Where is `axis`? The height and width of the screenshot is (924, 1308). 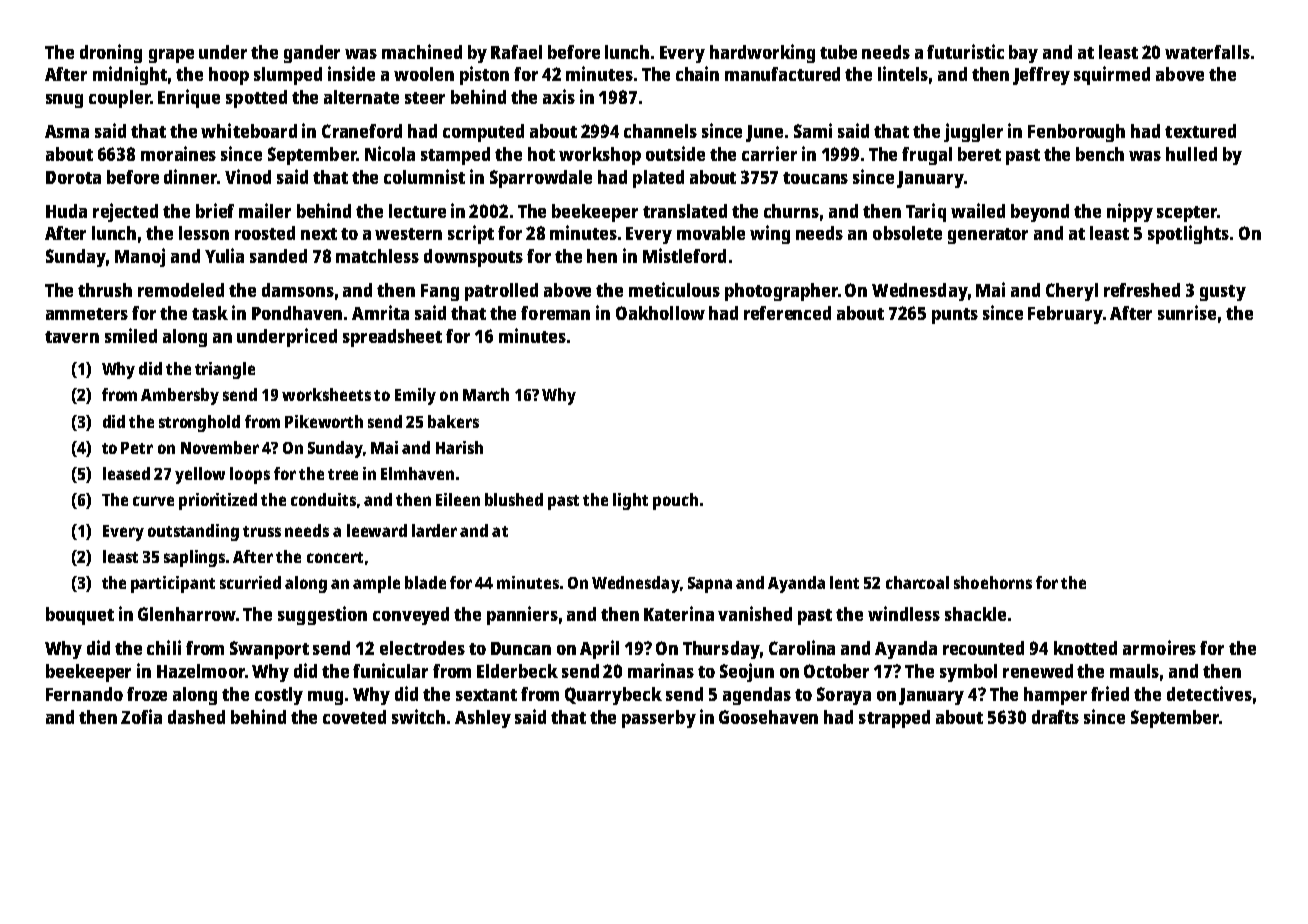 axis is located at coordinates (559, 96).
